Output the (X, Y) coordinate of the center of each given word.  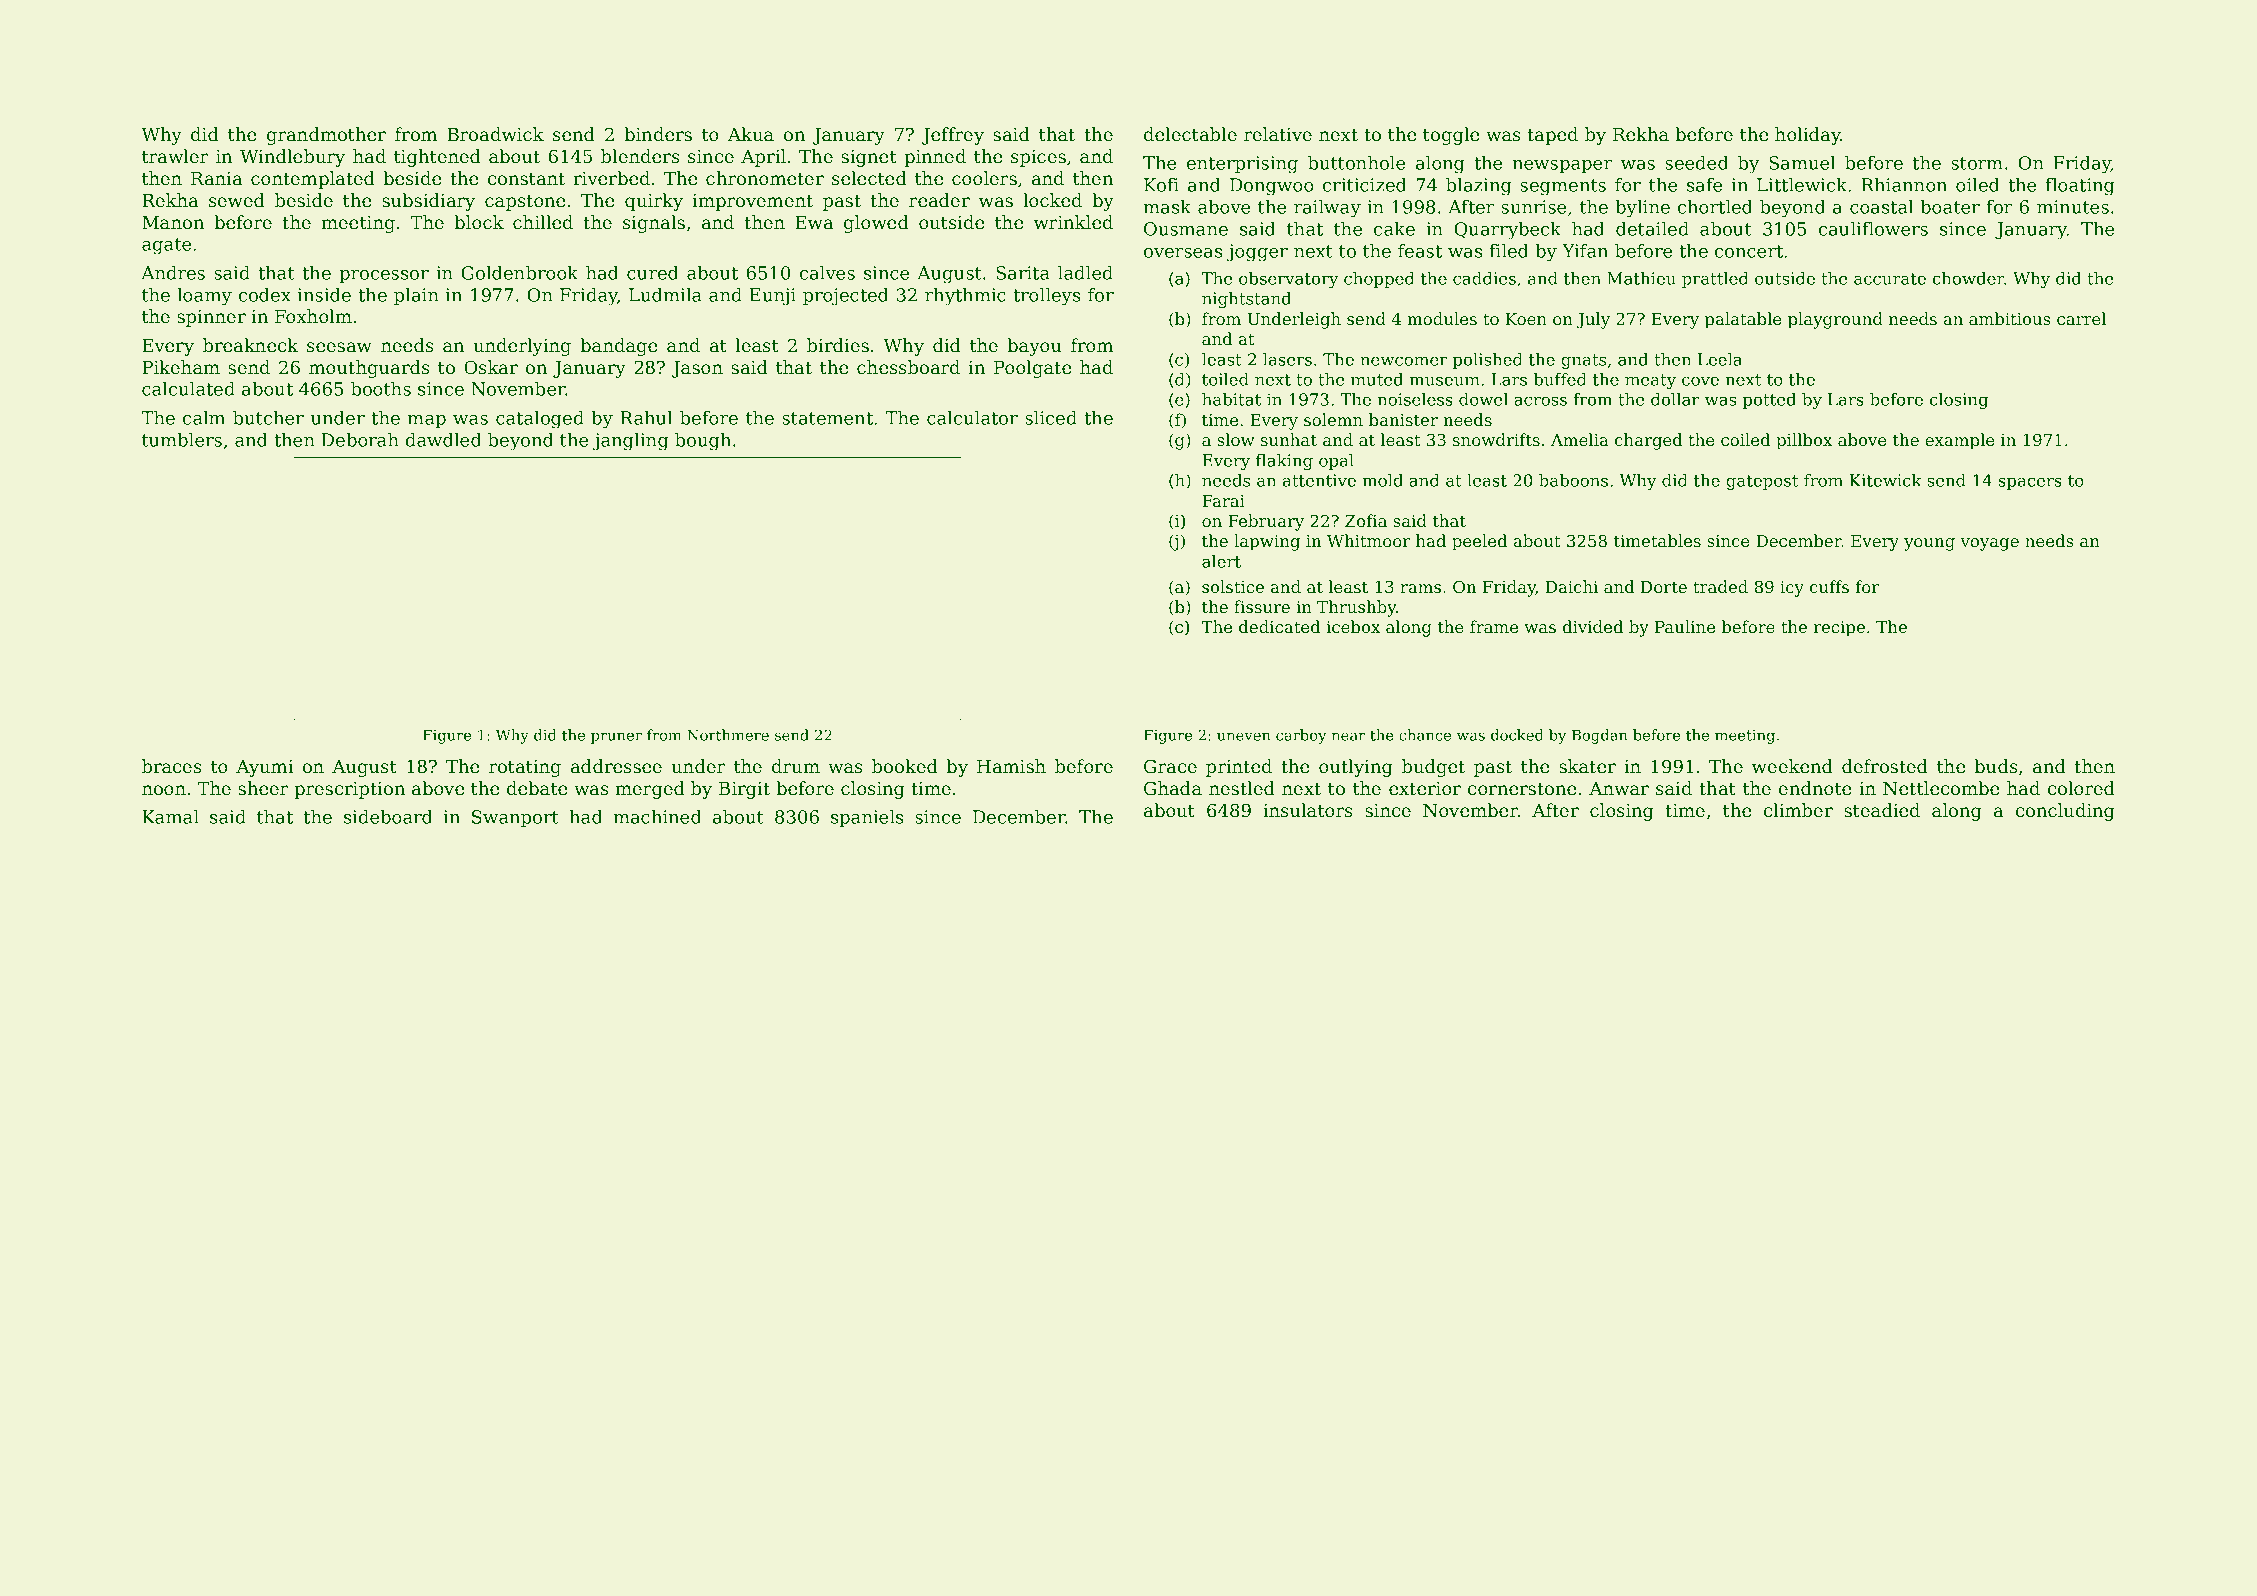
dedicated (1279, 626)
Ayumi (265, 768)
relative (1278, 134)
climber (1798, 810)
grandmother (326, 136)
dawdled (444, 440)
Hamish (1011, 766)
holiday (1808, 136)
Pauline (1685, 626)
